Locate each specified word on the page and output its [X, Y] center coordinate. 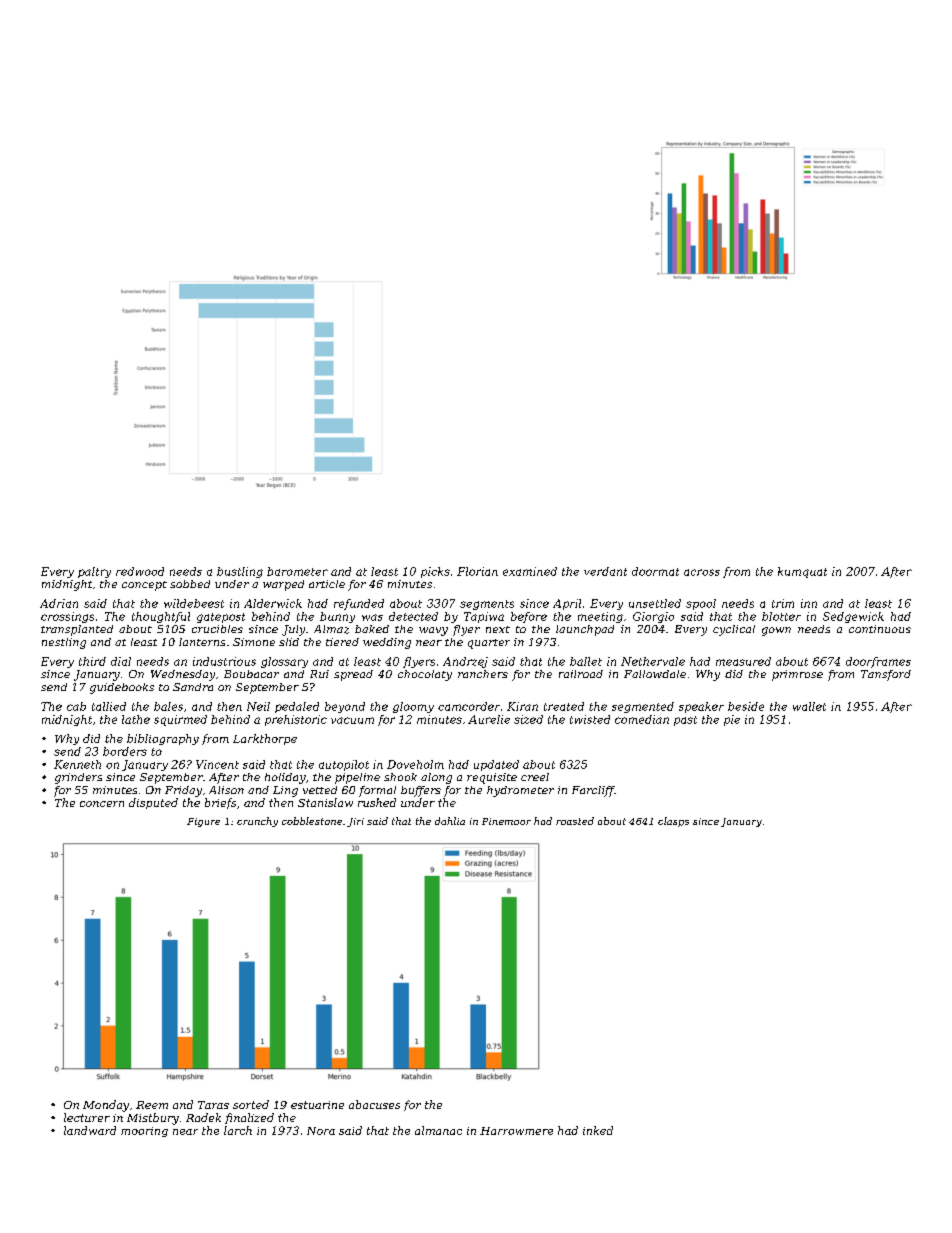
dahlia [450, 821]
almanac [438, 1130]
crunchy [257, 822]
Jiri [355, 822]
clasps [673, 822]
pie [732, 720]
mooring [144, 1132]
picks [435, 572]
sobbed [190, 584]
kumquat [802, 572]
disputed [153, 803]
